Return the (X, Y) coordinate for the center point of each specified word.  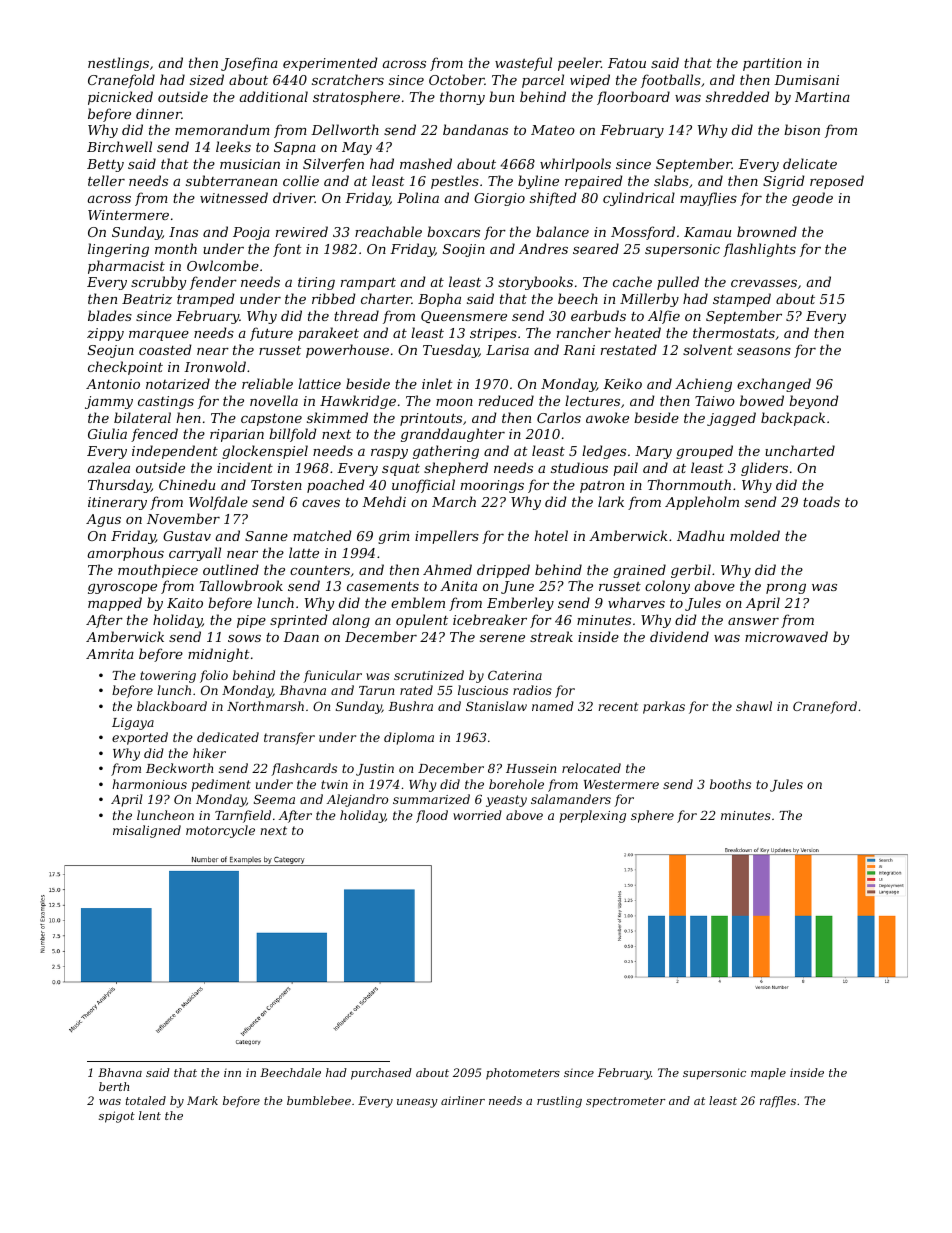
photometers (523, 1074)
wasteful (523, 64)
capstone (271, 420)
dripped (503, 571)
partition (772, 64)
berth (114, 1086)
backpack (793, 419)
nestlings (118, 64)
